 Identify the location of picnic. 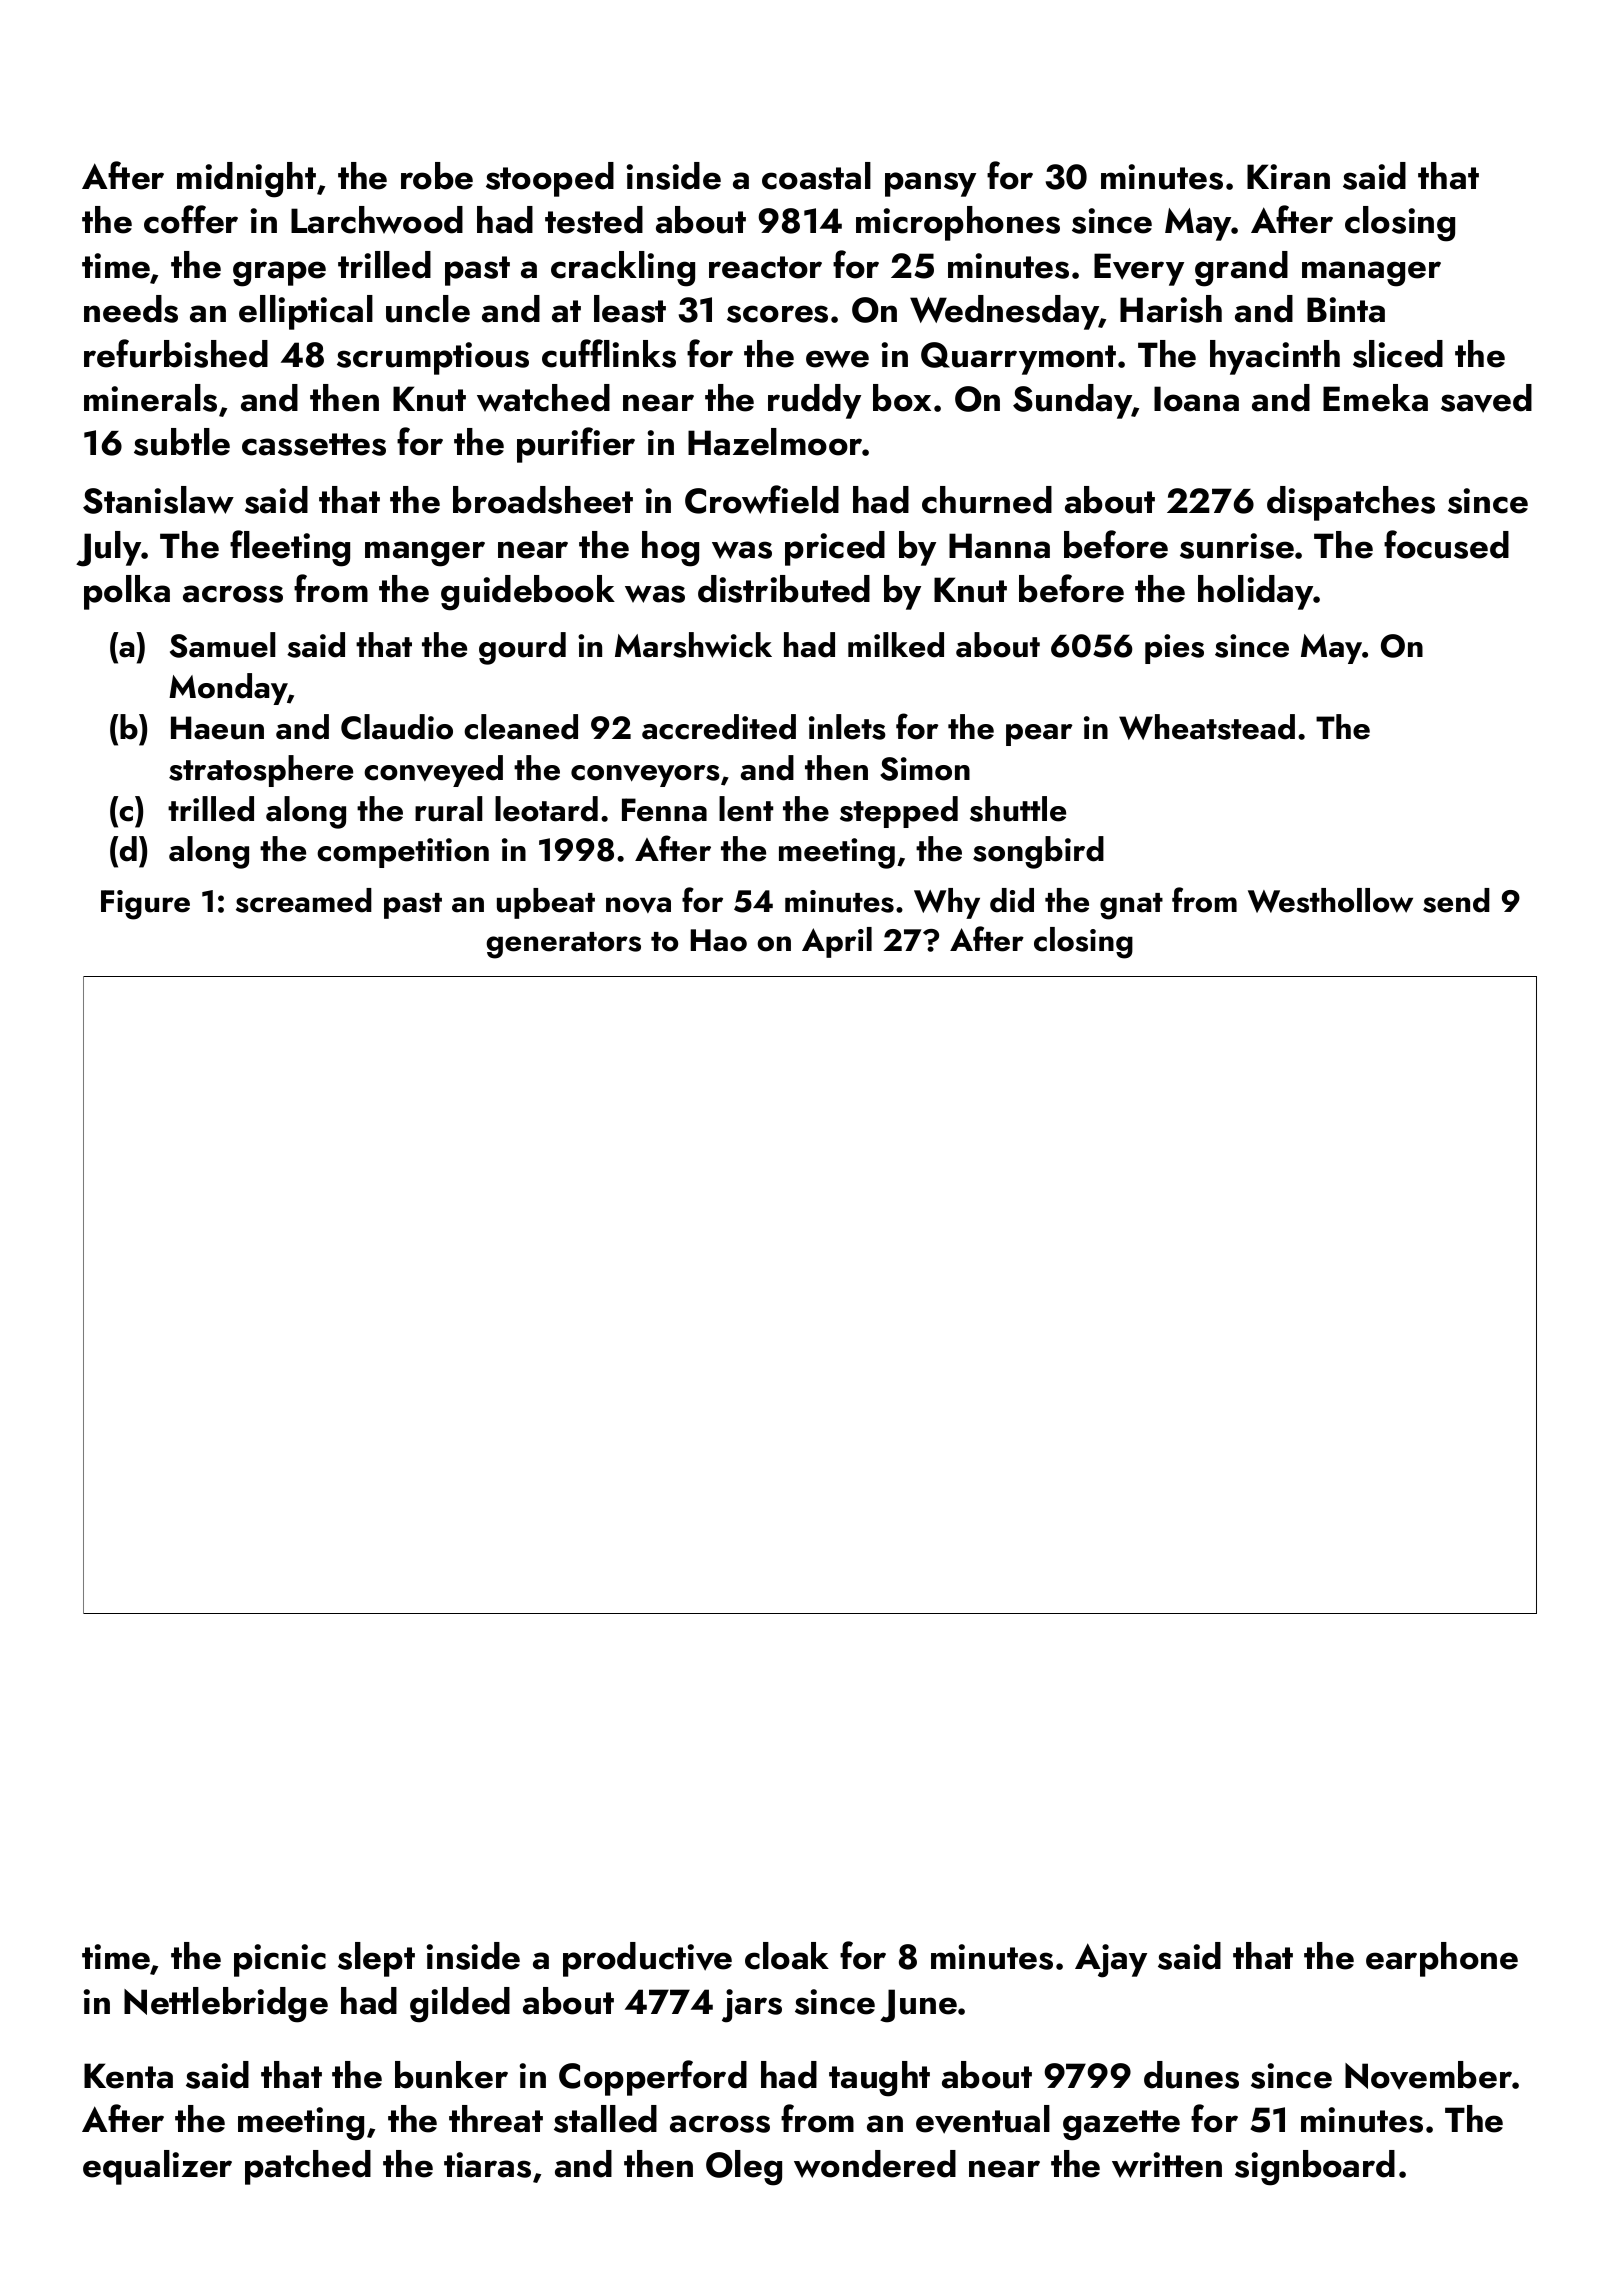
(280, 1960).
